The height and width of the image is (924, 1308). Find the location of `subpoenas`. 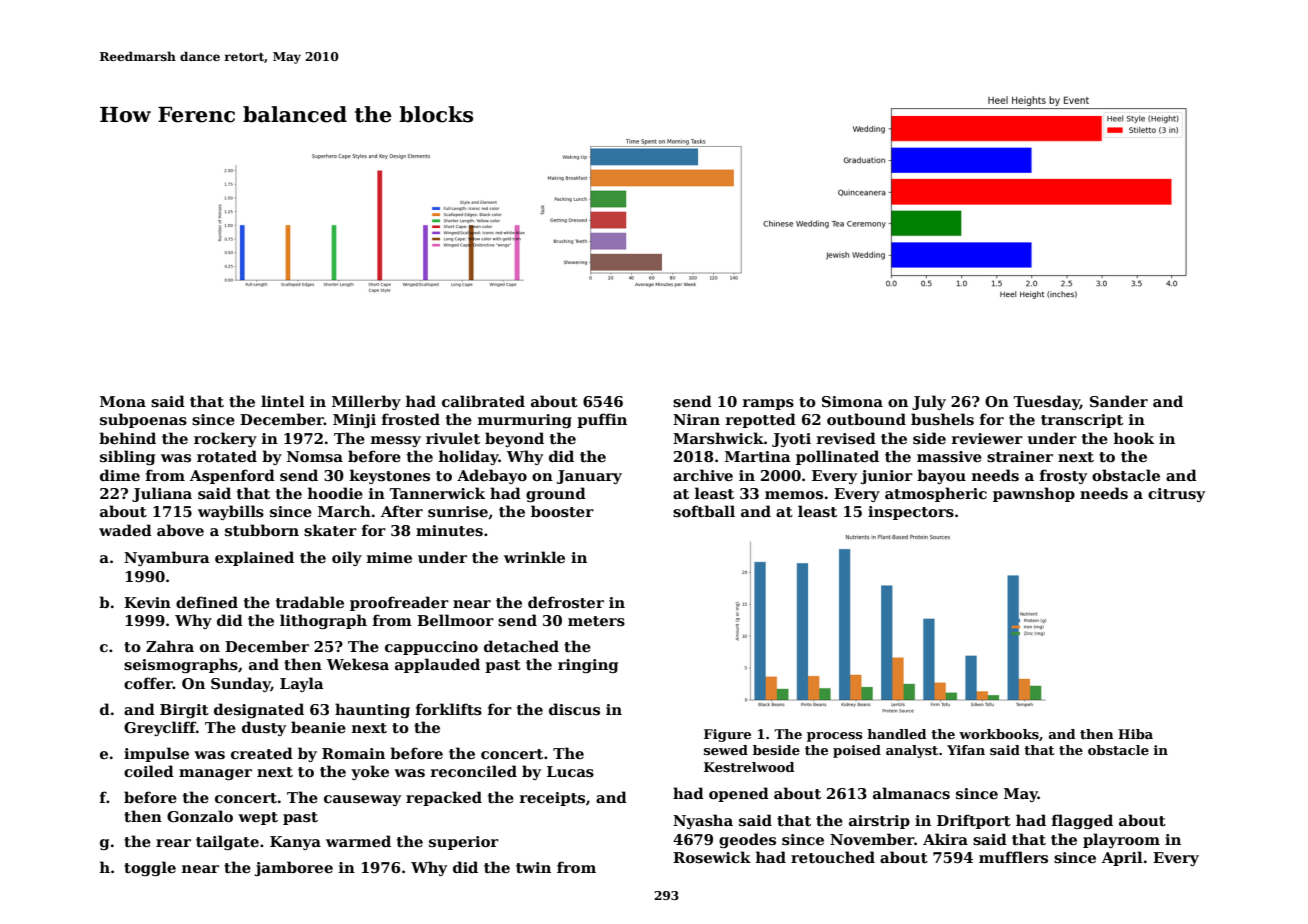

subpoenas is located at coordinates (143, 420).
